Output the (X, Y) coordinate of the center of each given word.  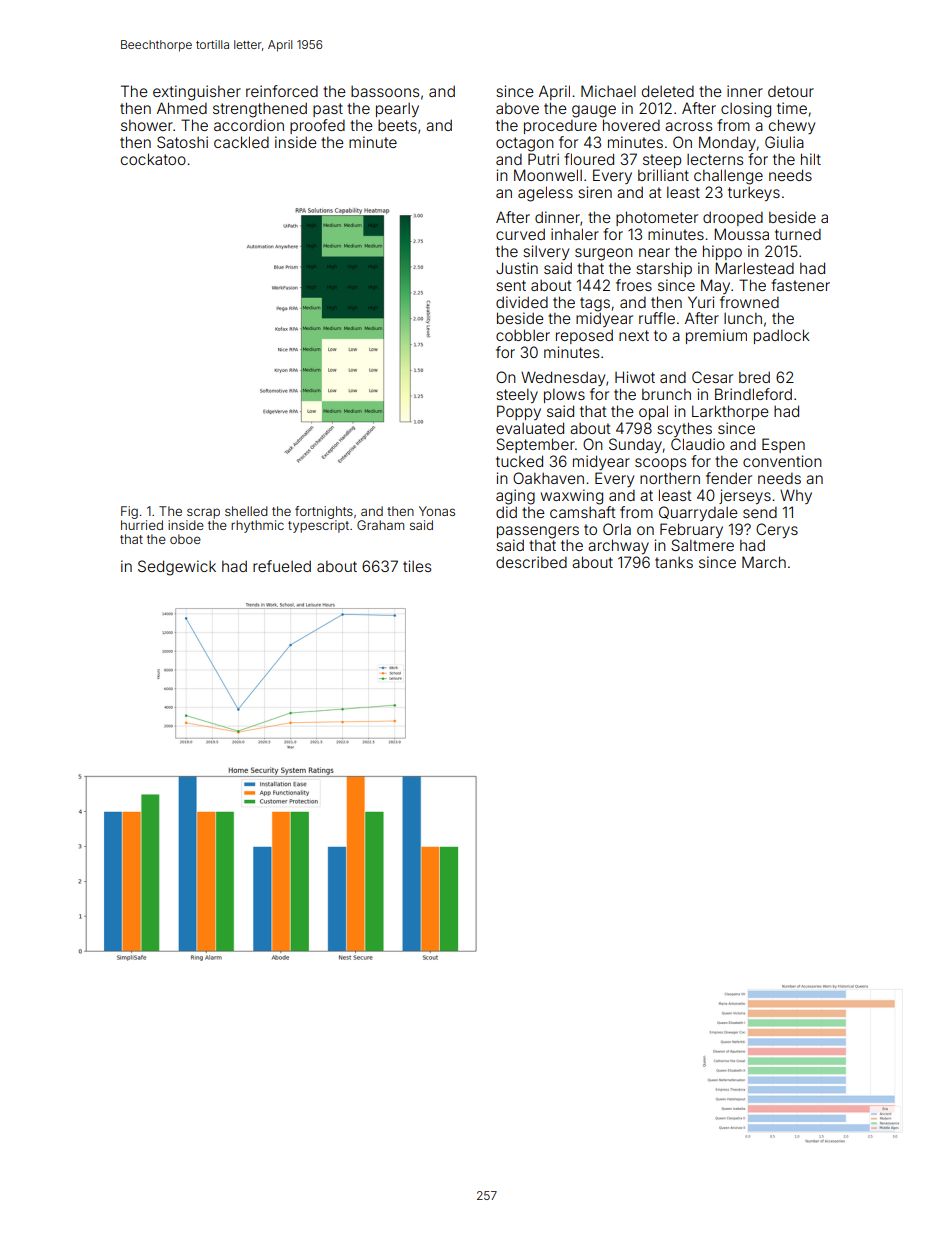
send (760, 512)
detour (791, 91)
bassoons (385, 91)
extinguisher (197, 93)
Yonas (437, 511)
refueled (282, 566)
